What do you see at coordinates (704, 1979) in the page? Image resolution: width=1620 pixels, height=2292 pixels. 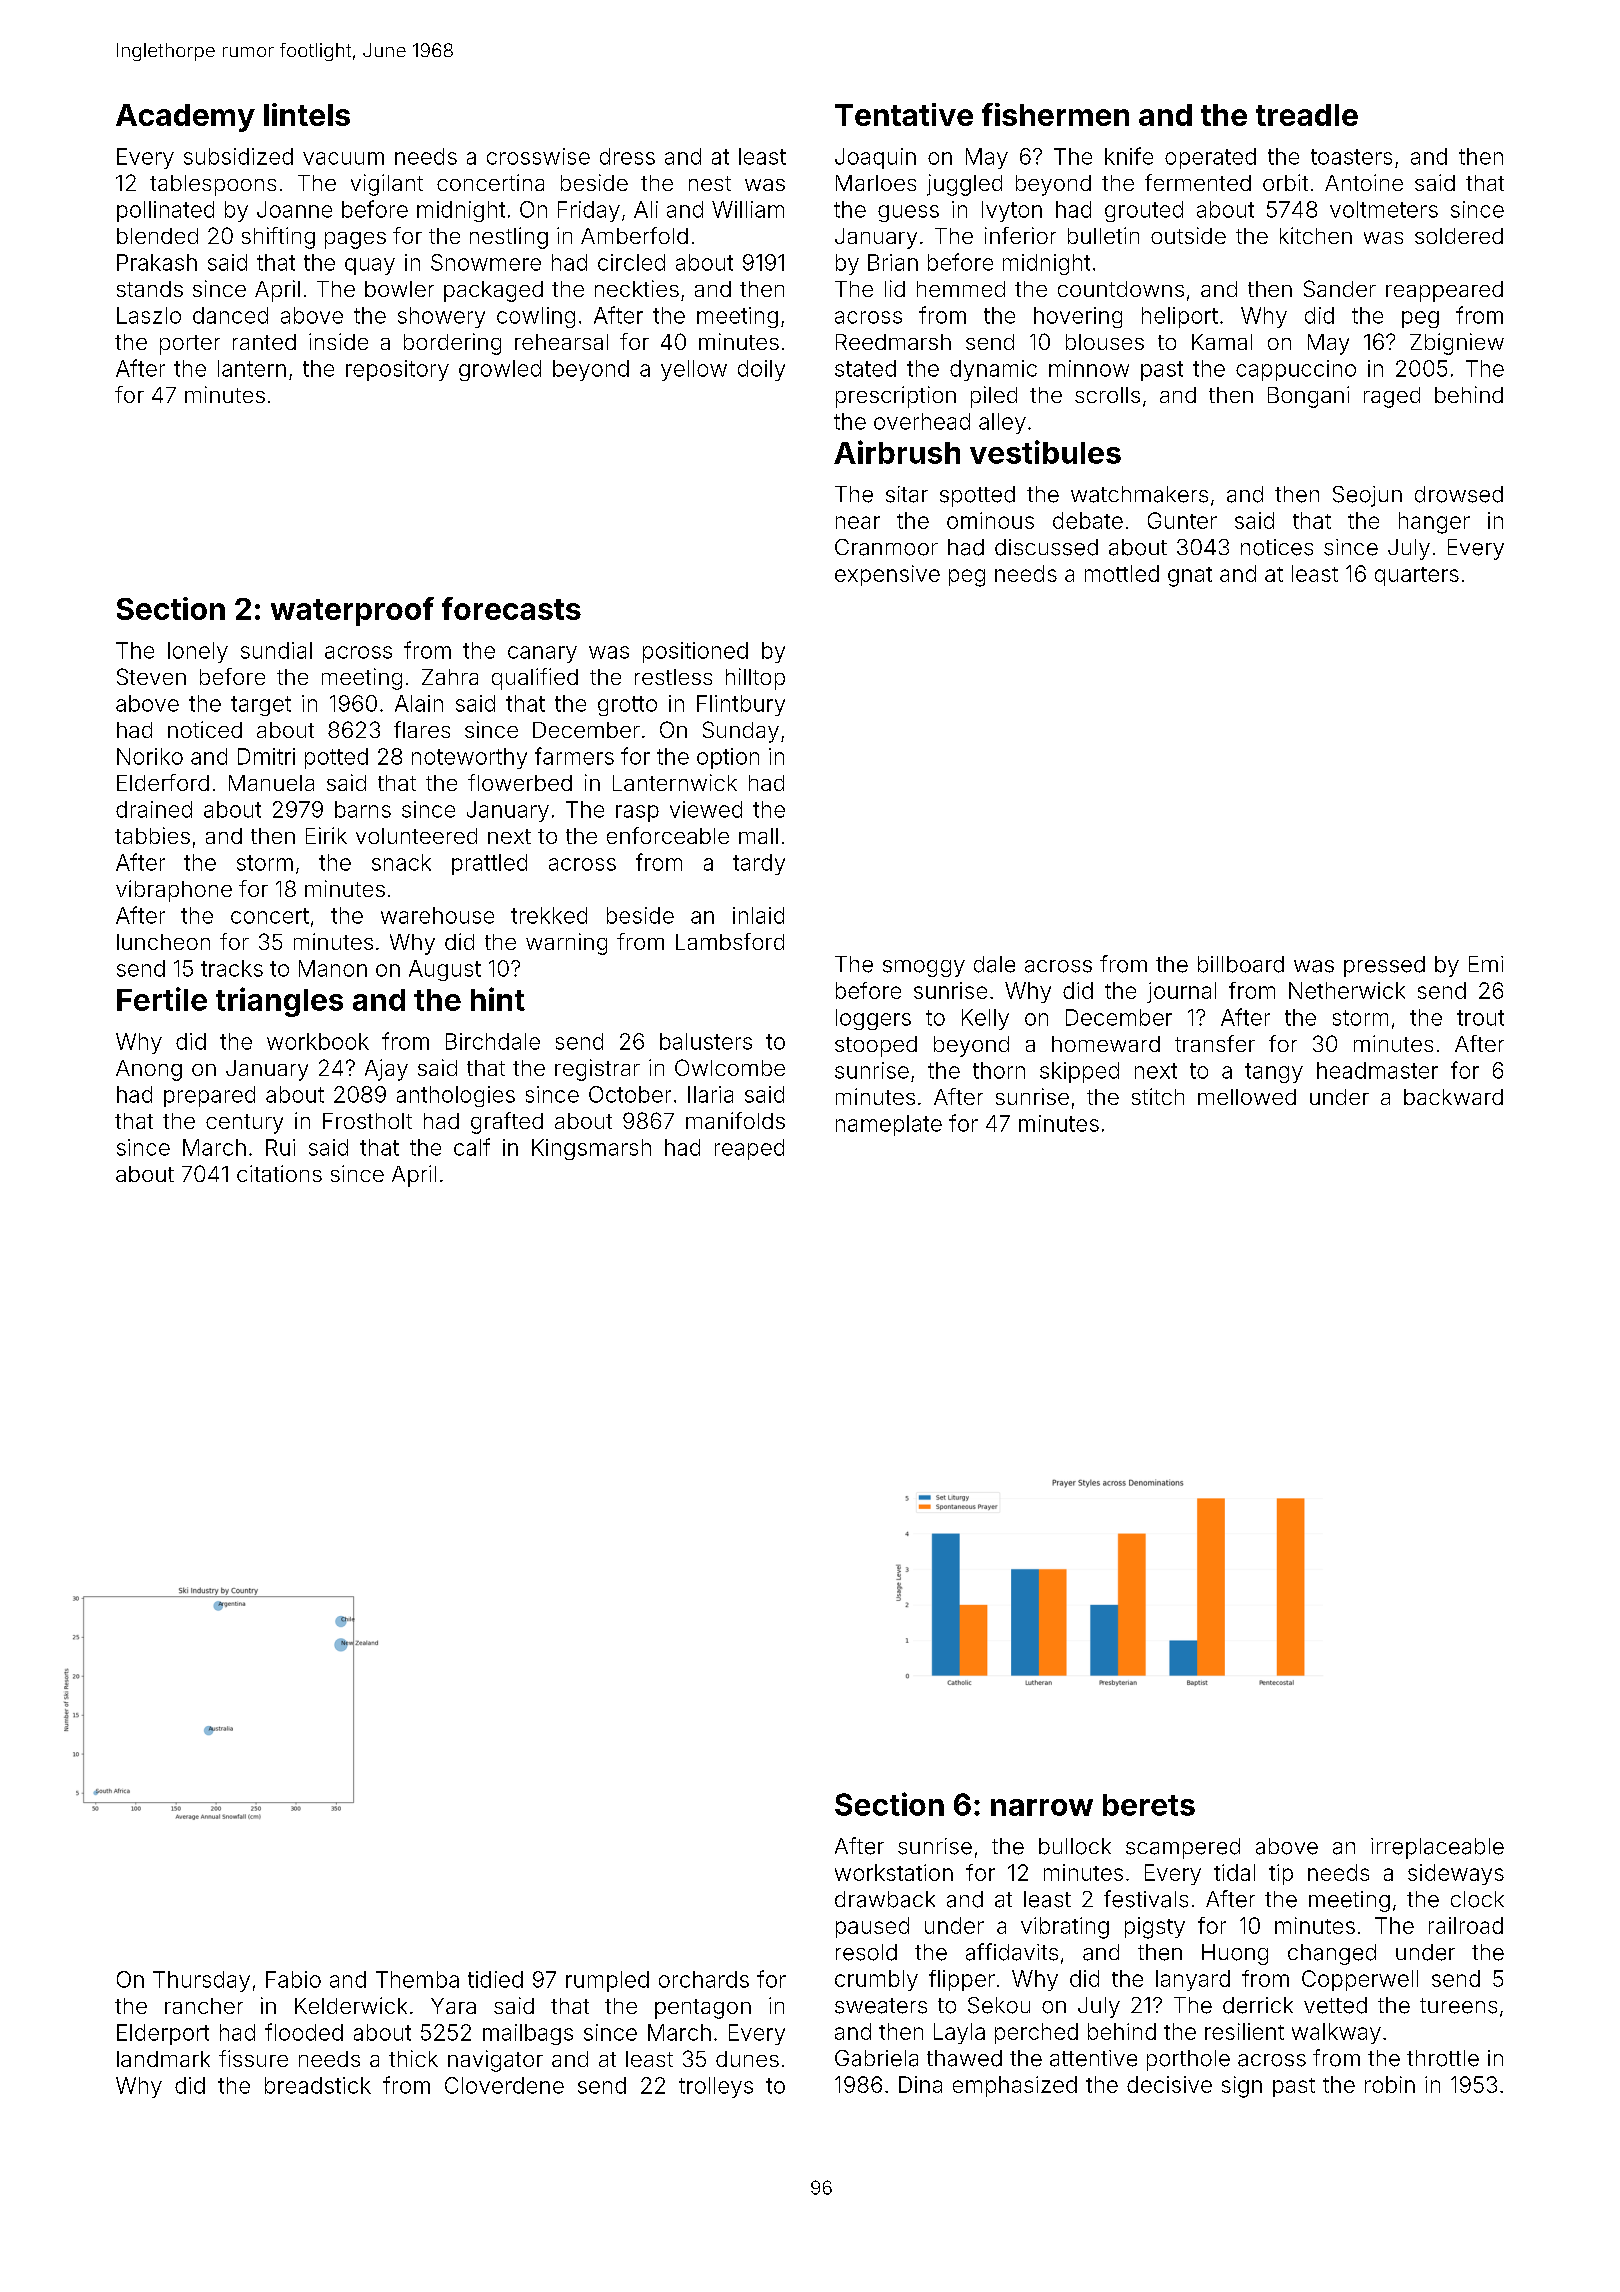 I see `orchards` at bounding box center [704, 1979].
